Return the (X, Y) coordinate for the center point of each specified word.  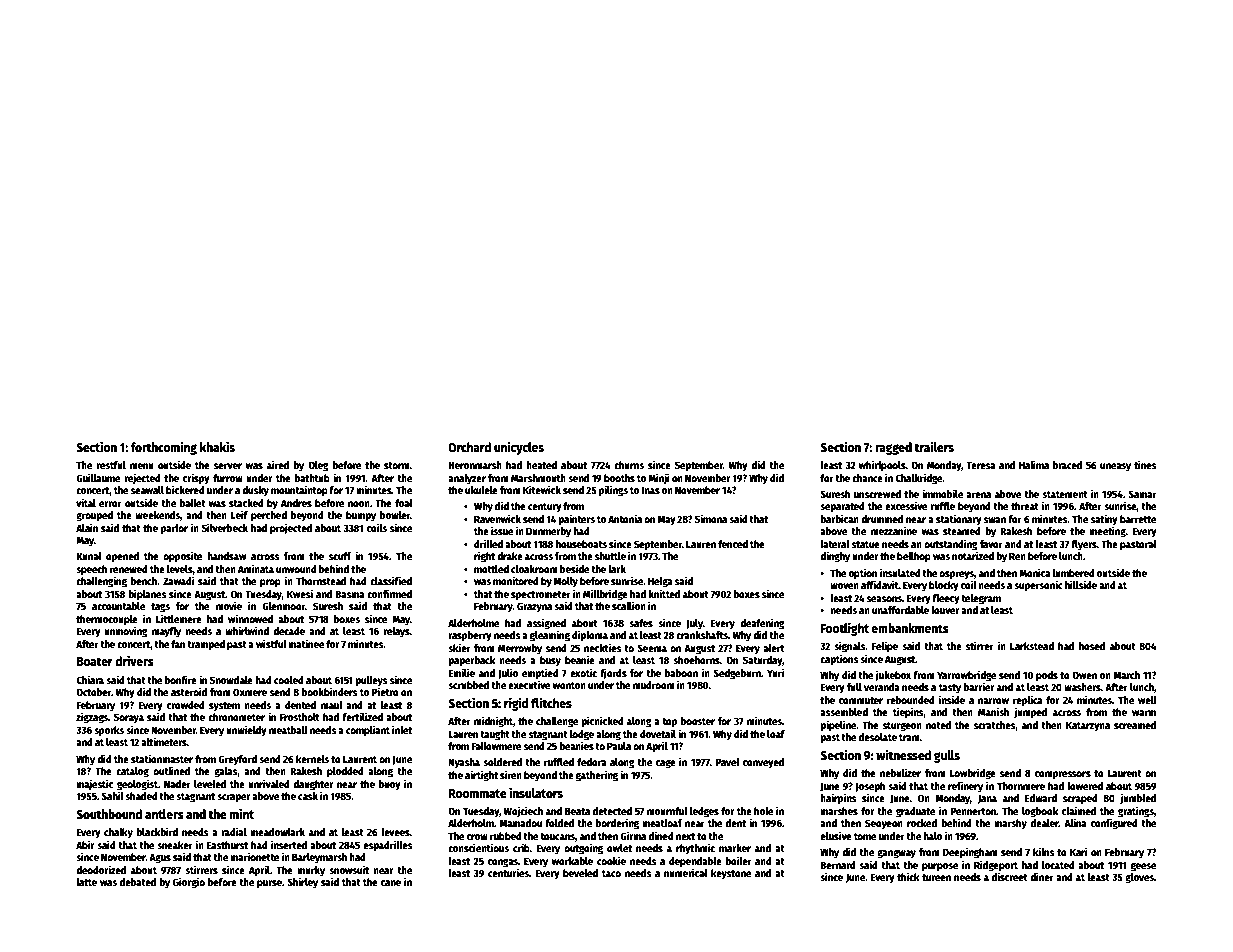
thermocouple (107, 620)
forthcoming (163, 448)
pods (1047, 676)
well (1147, 700)
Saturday (762, 661)
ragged (893, 448)
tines (1145, 464)
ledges (704, 812)
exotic (583, 672)
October (94, 692)
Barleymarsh (319, 858)
